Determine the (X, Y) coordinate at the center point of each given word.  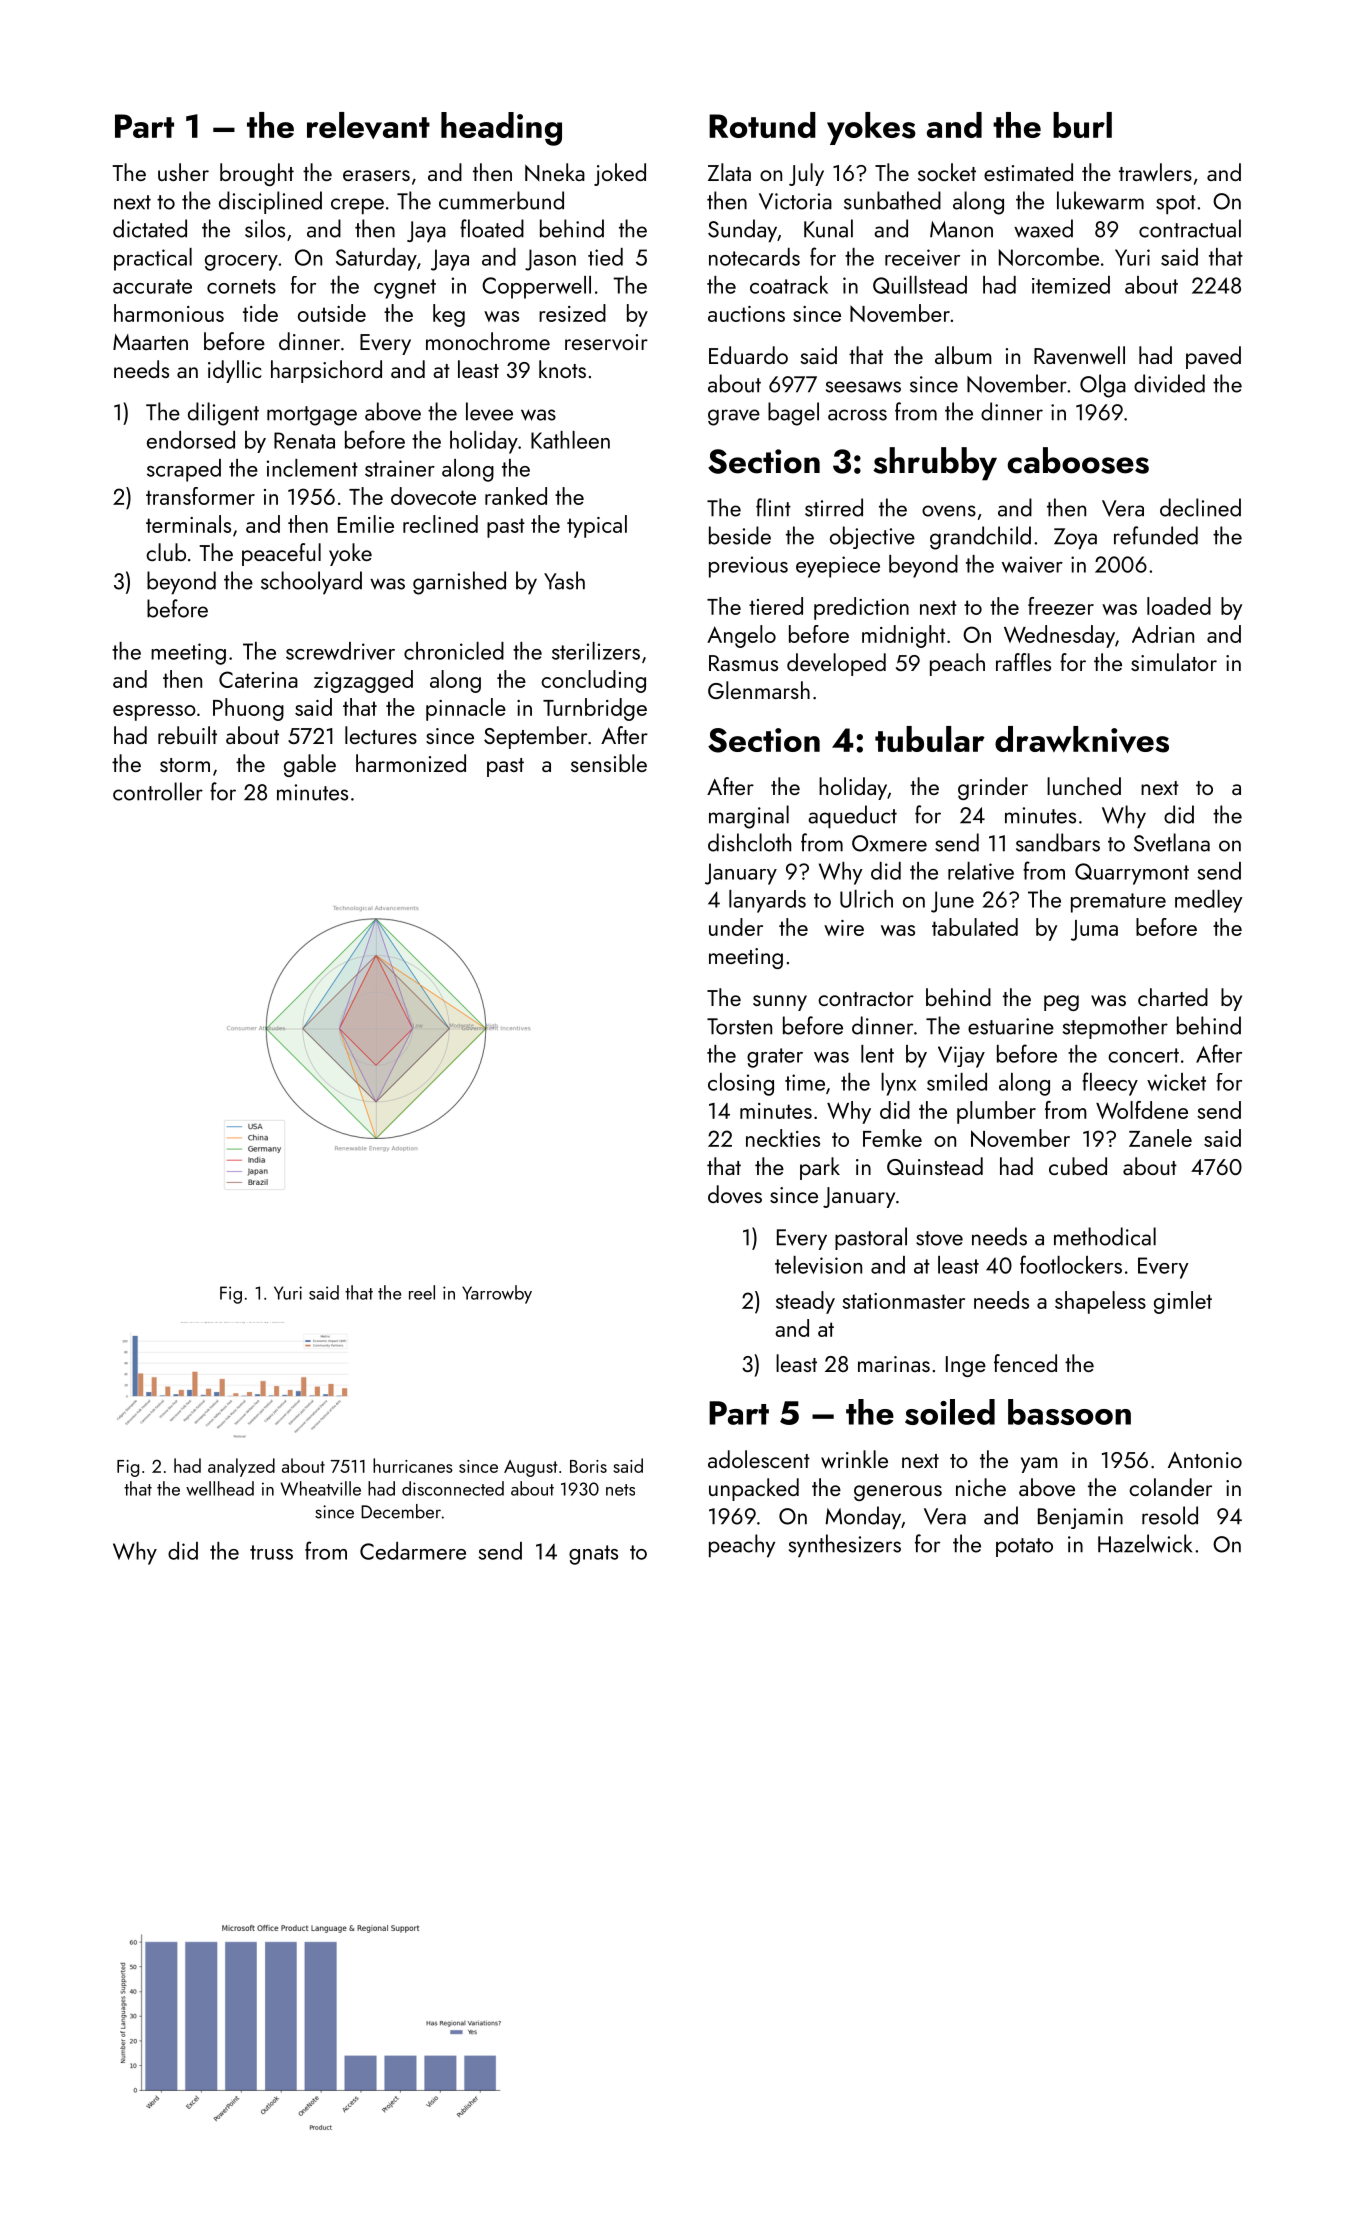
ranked (516, 496)
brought (257, 174)
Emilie (366, 524)
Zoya (1075, 539)
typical (597, 526)
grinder (993, 788)
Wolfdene (1142, 1110)
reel (422, 1292)
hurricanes (413, 1465)
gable (310, 765)
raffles (1023, 662)
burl (1082, 125)
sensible (609, 763)
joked (620, 174)
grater (775, 1058)
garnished (459, 583)
